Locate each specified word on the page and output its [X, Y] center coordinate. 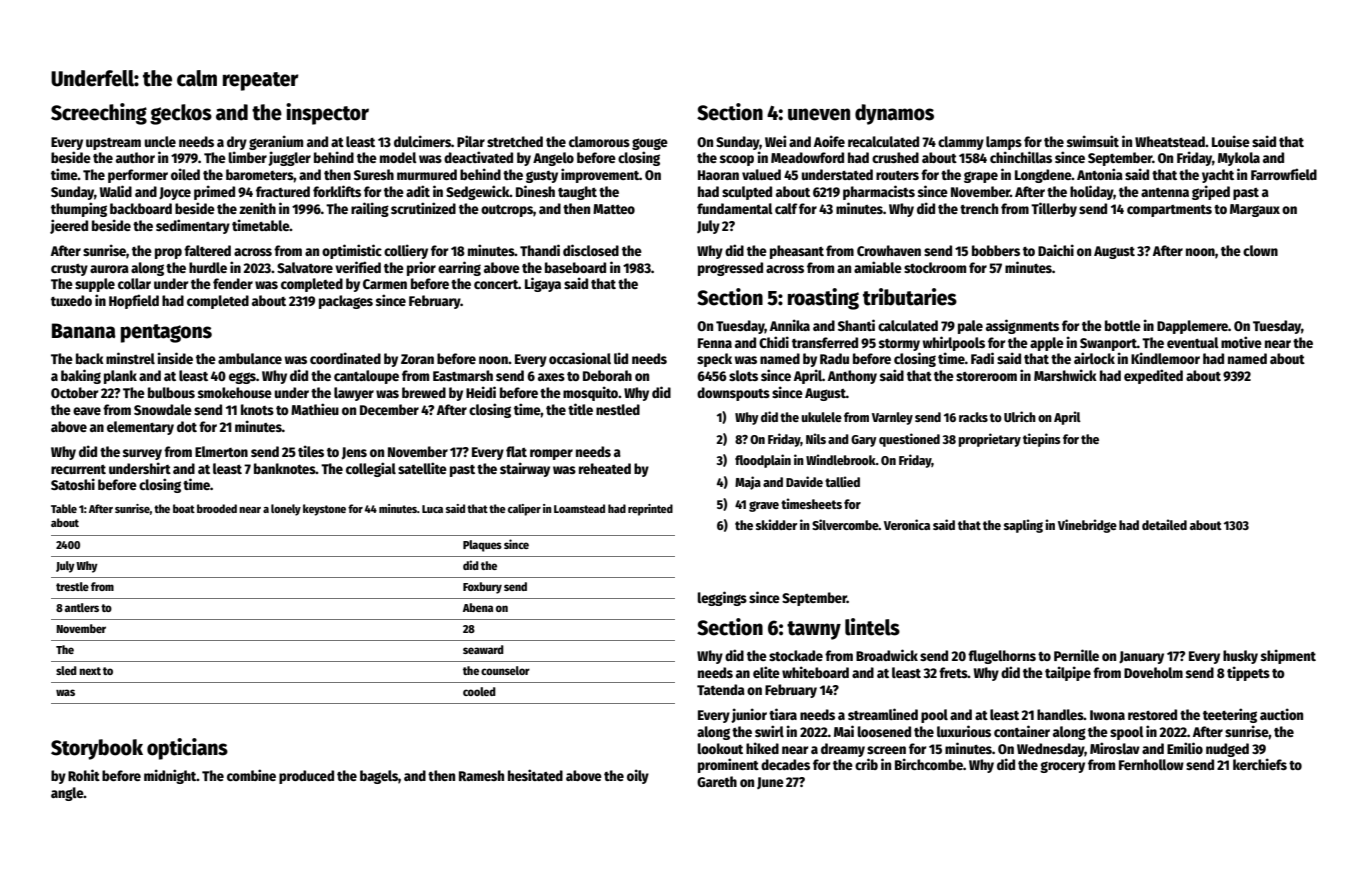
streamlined [883, 714]
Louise [1231, 141]
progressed [730, 269]
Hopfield [134, 301]
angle [67, 794]
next [90, 671]
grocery [1062, 767]
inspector [327, 114]
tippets [1248, 673]
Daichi [1056, 250]
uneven [819, 114]
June [770, 783]
